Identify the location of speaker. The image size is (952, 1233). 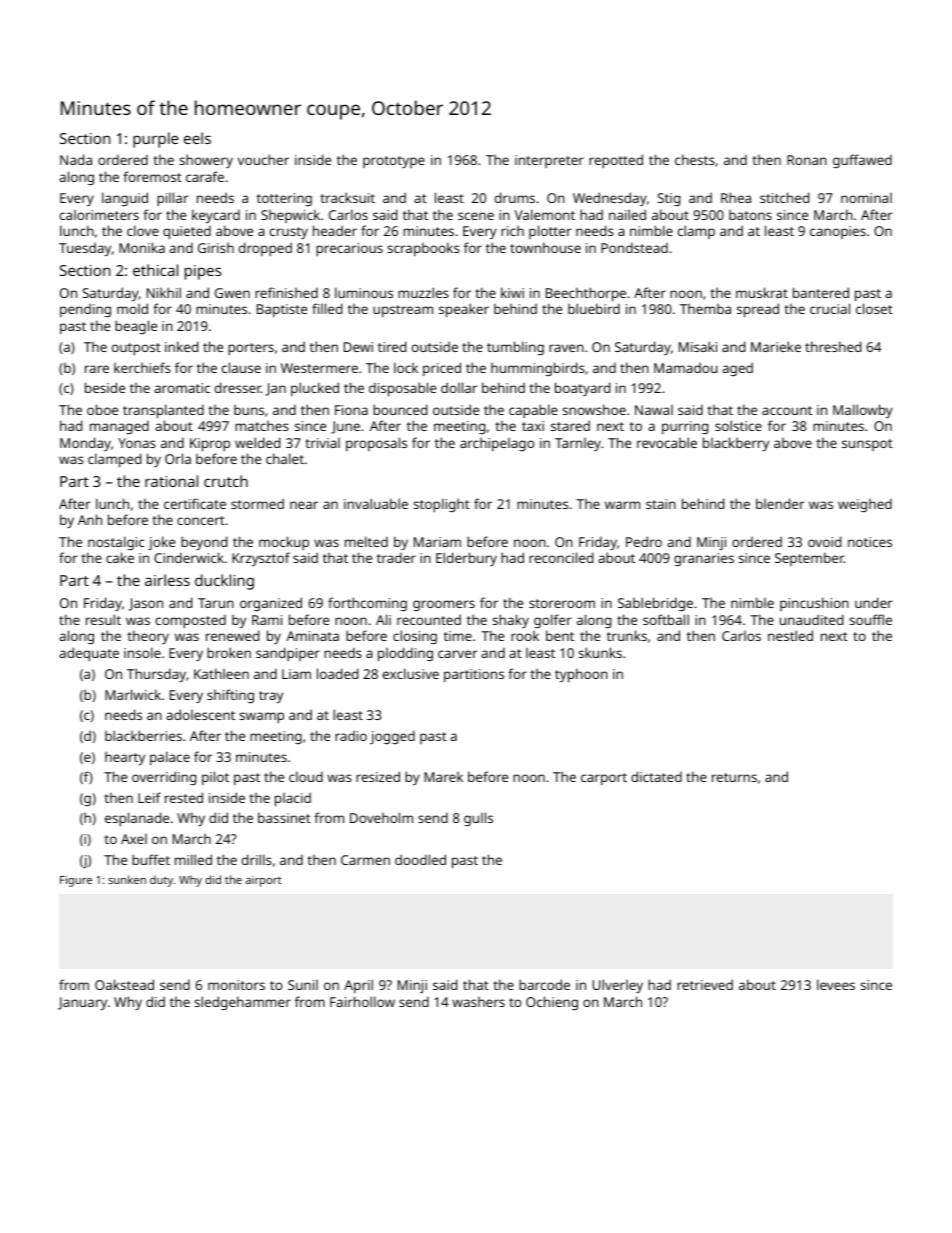
(464, 310).
